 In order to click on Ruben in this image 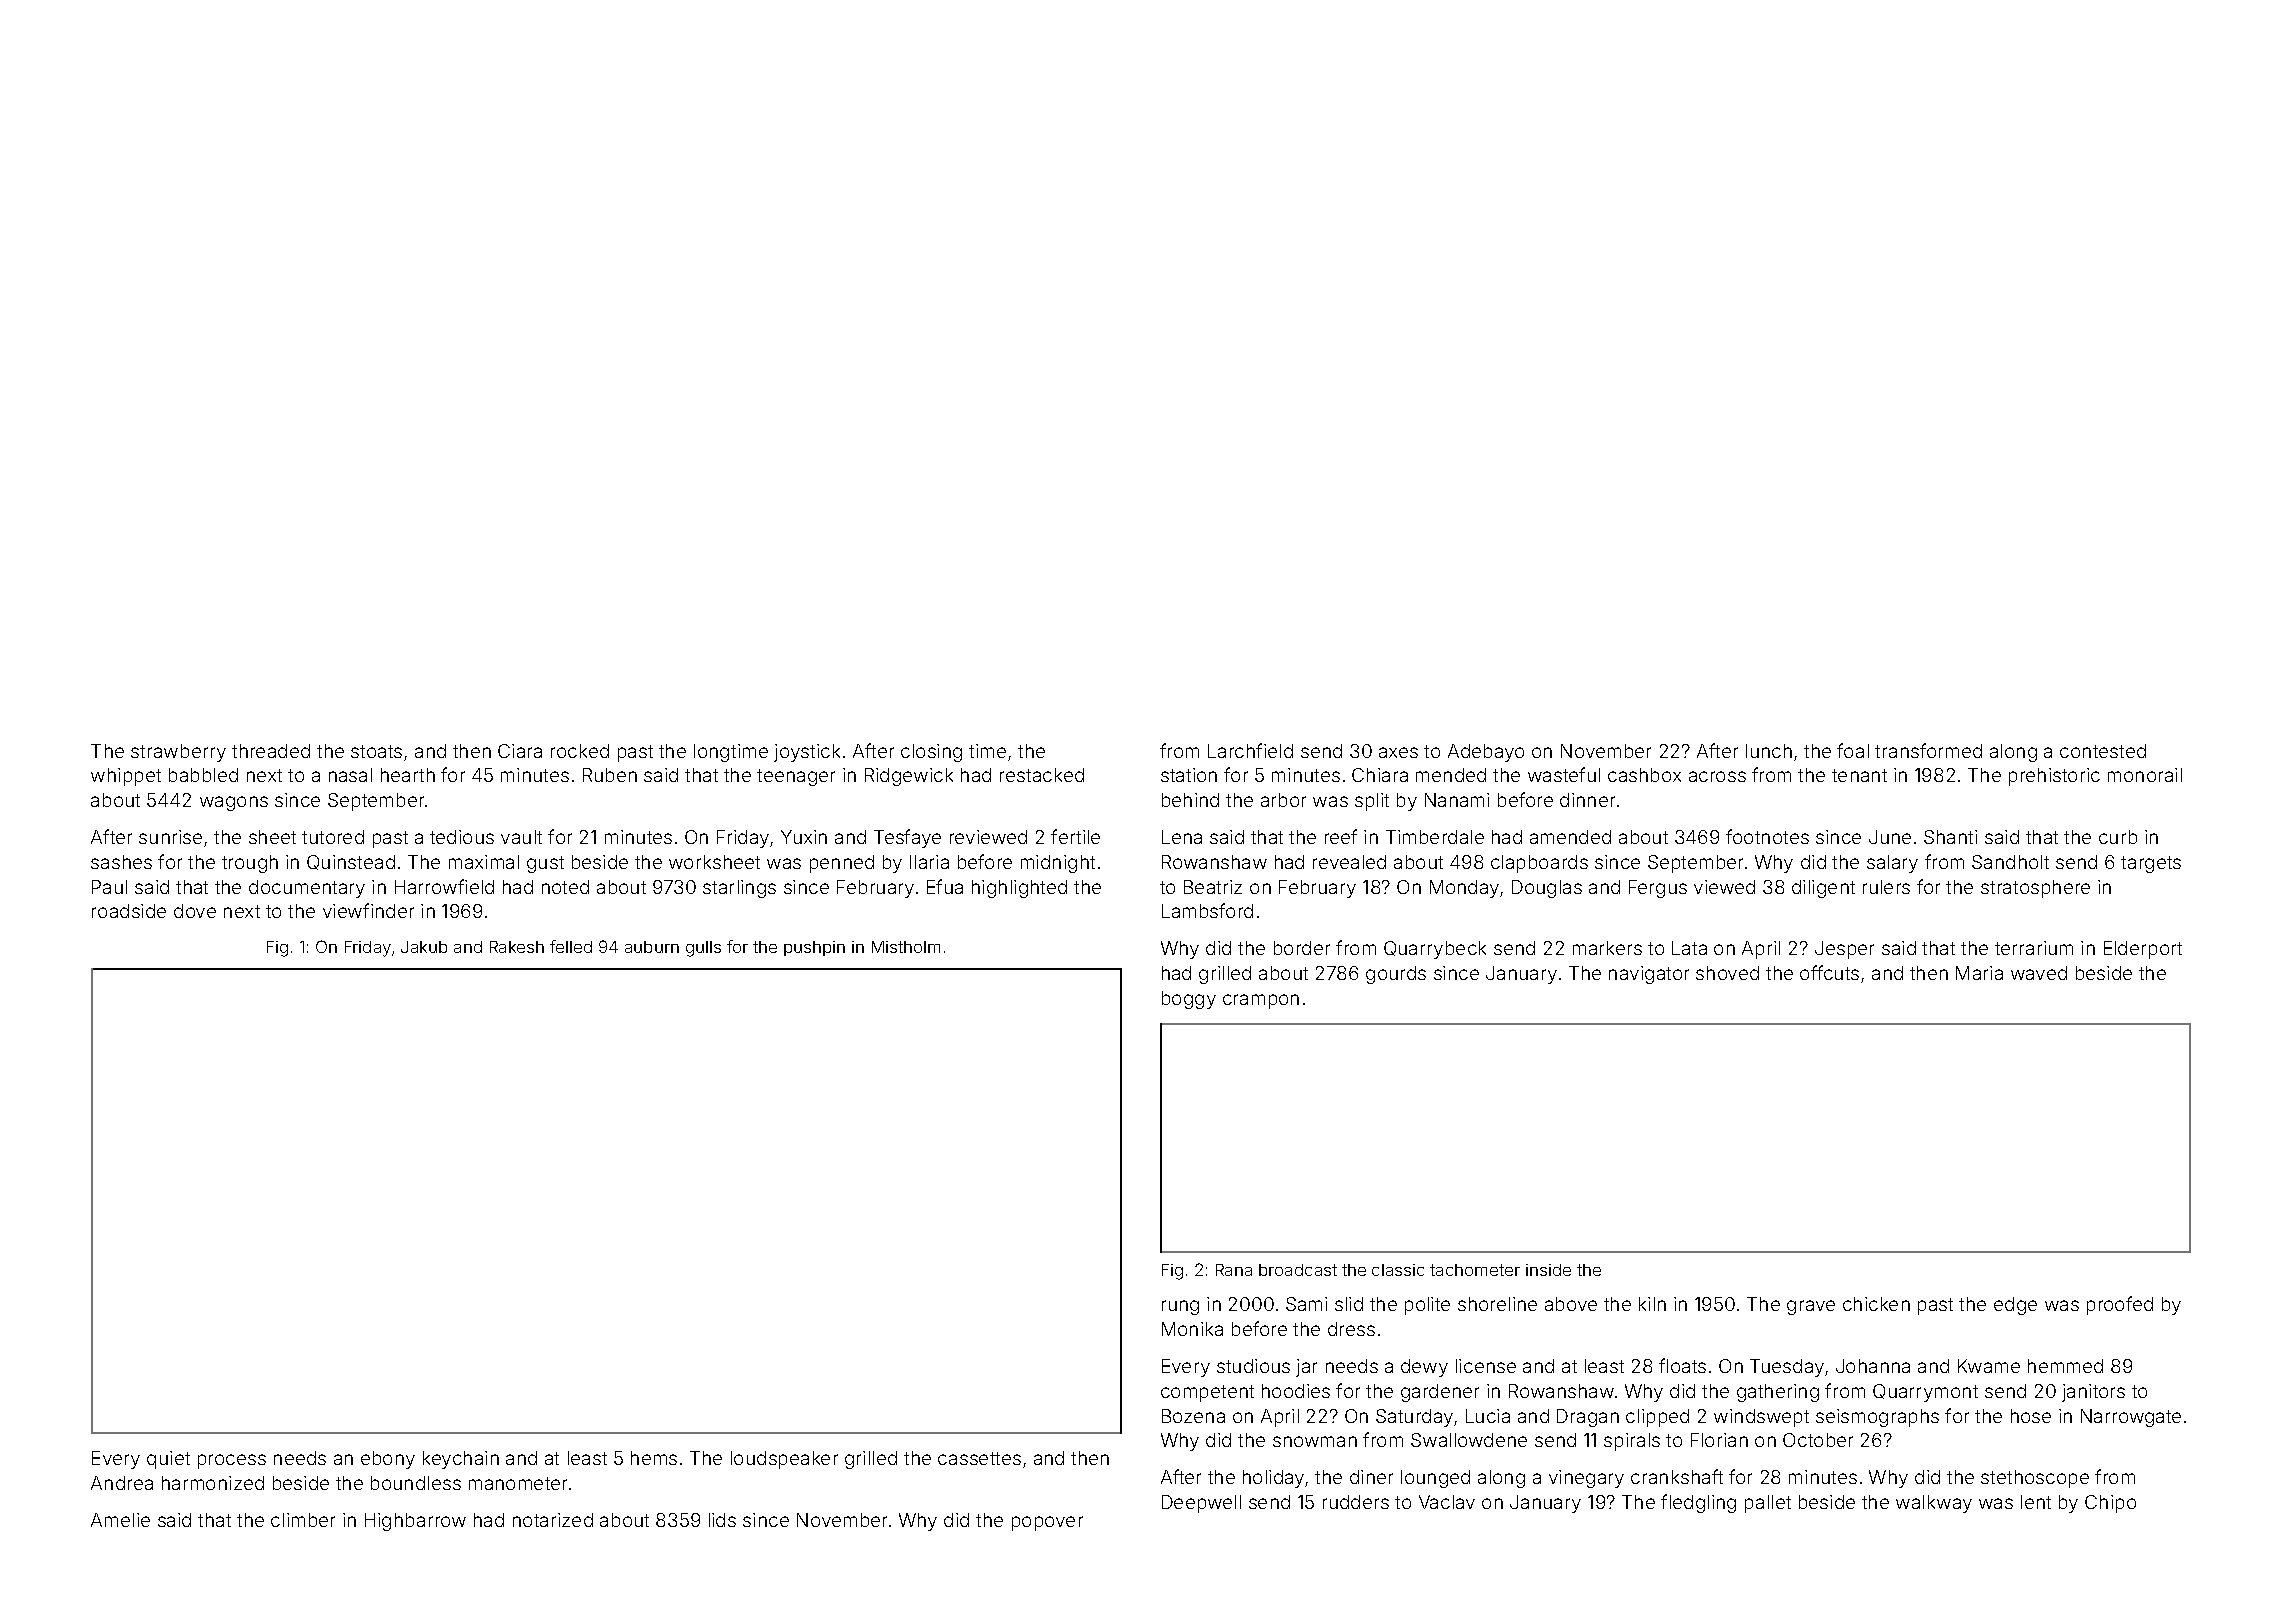, I will do `click(610, 775)`.
